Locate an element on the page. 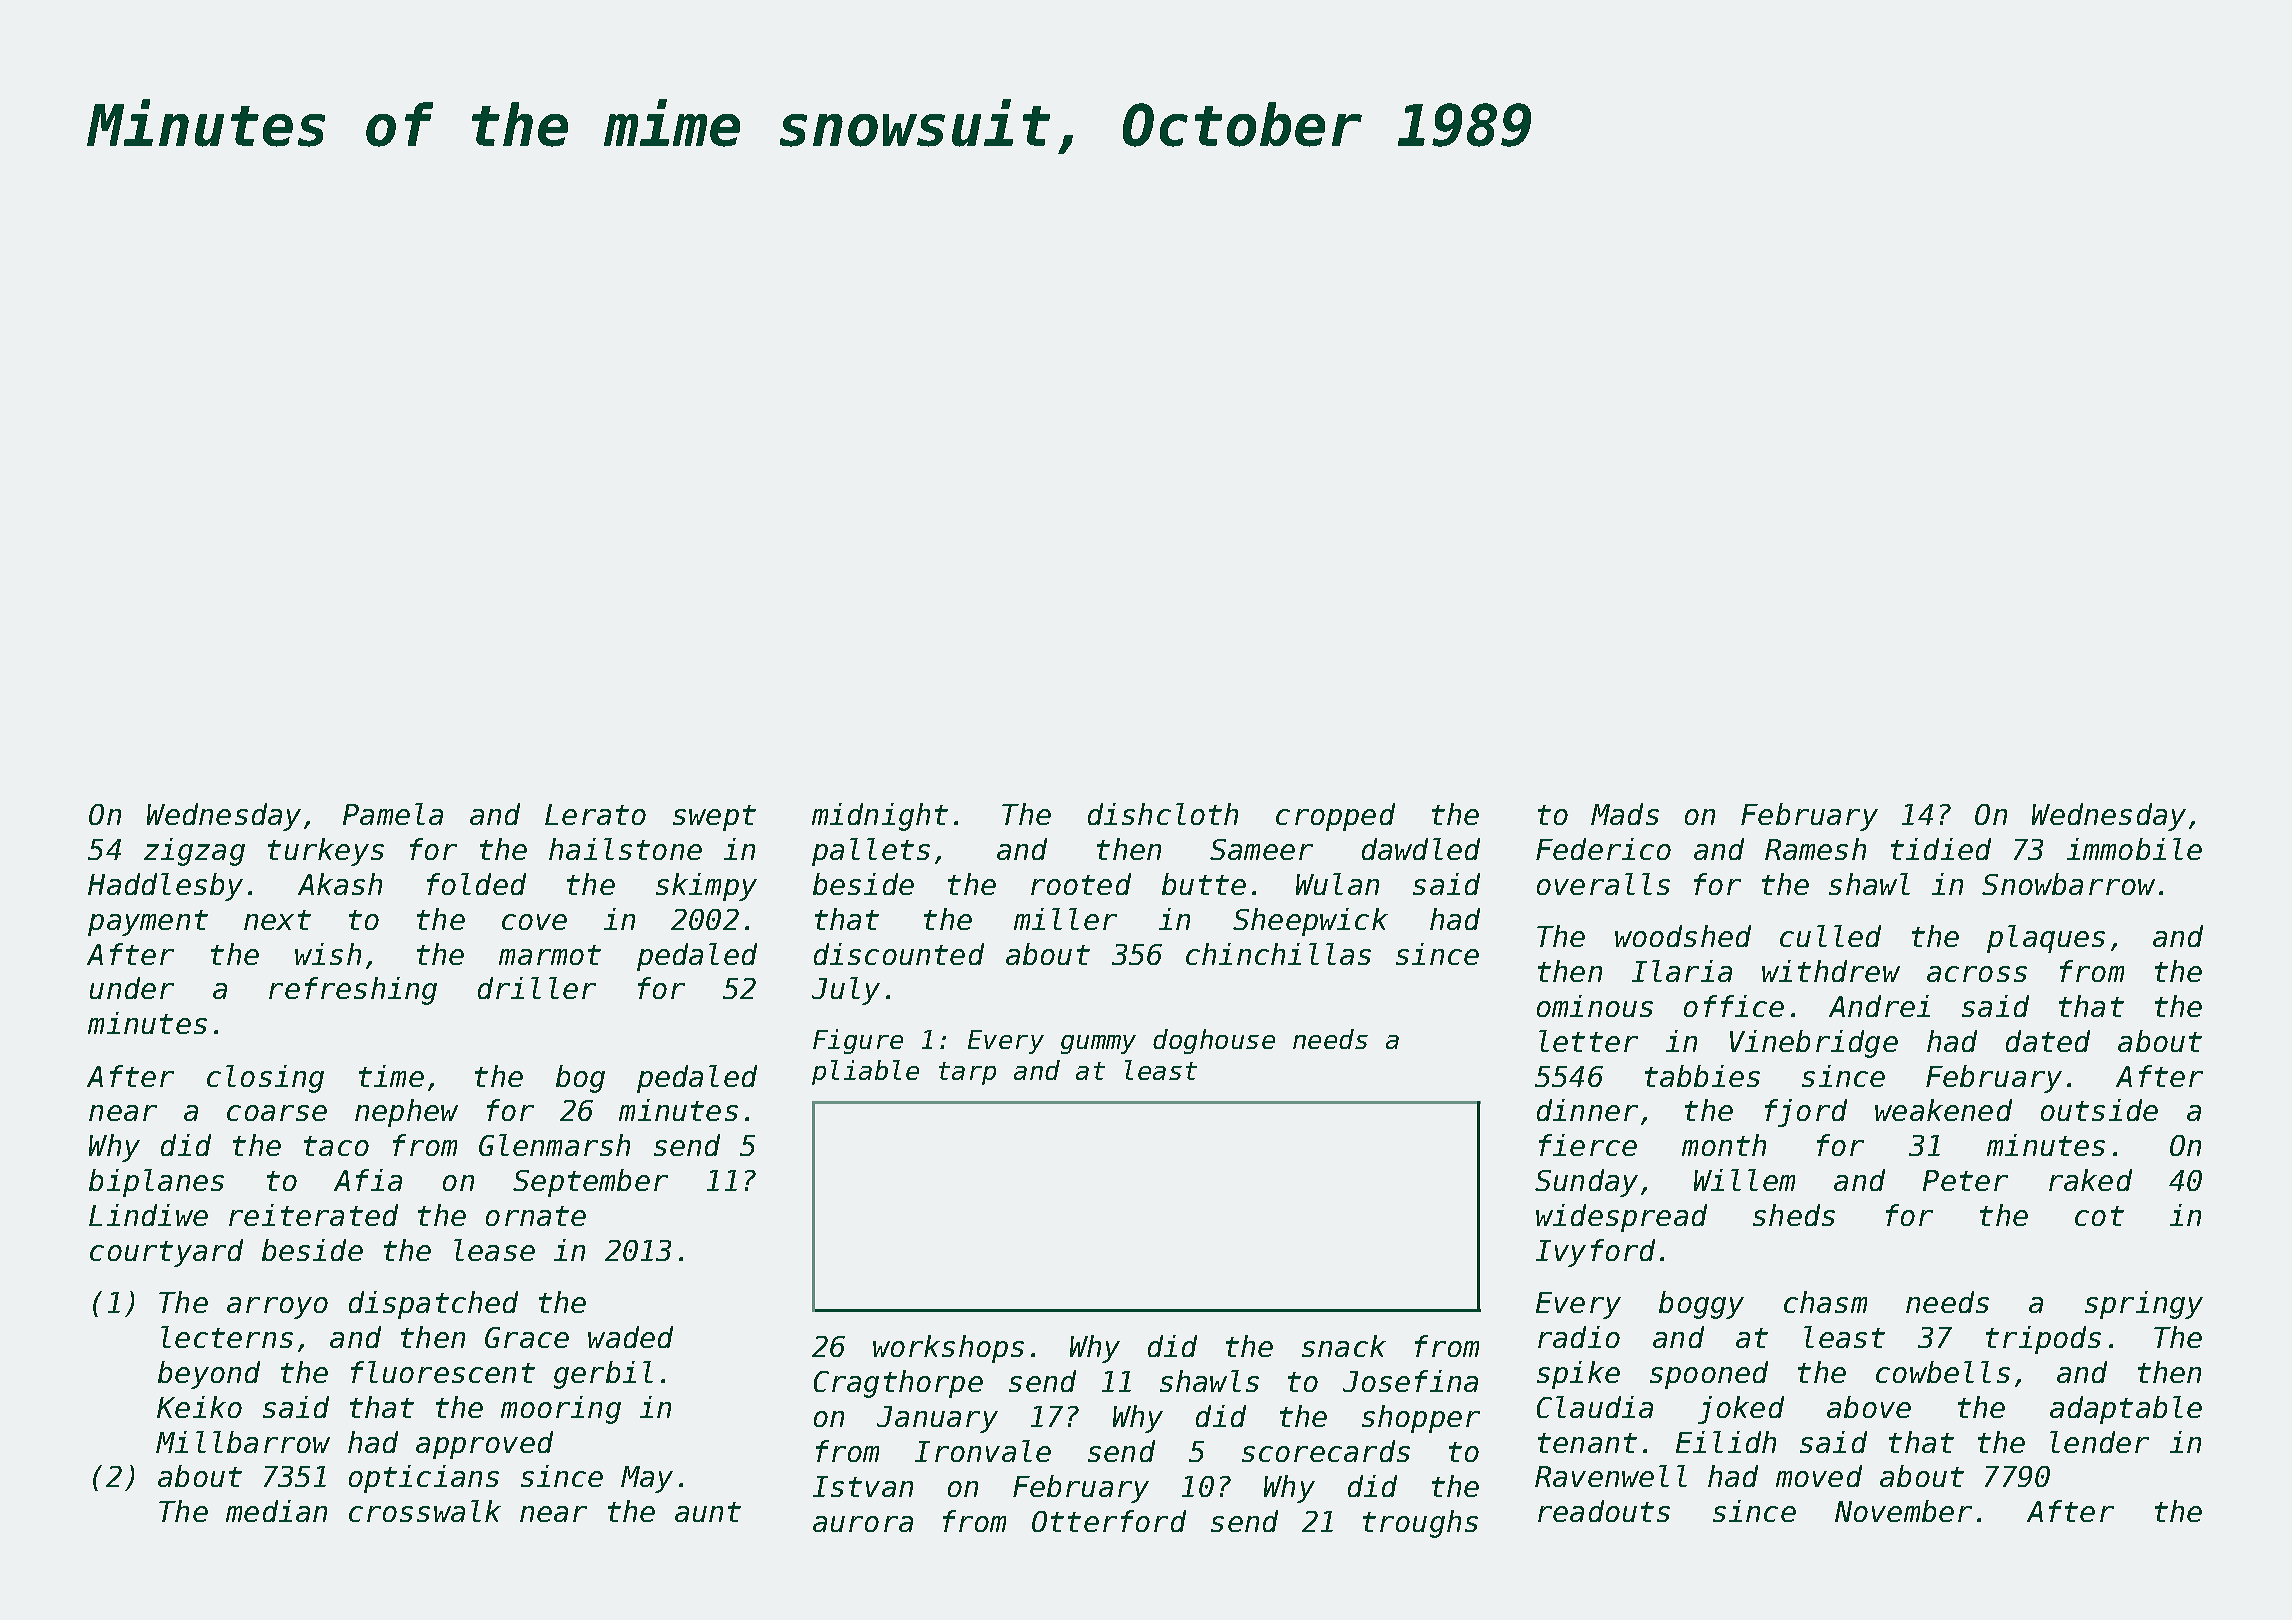 The height and width of the page is (1620, 2292). crosswalk is located at coordinates (425, 1511).
